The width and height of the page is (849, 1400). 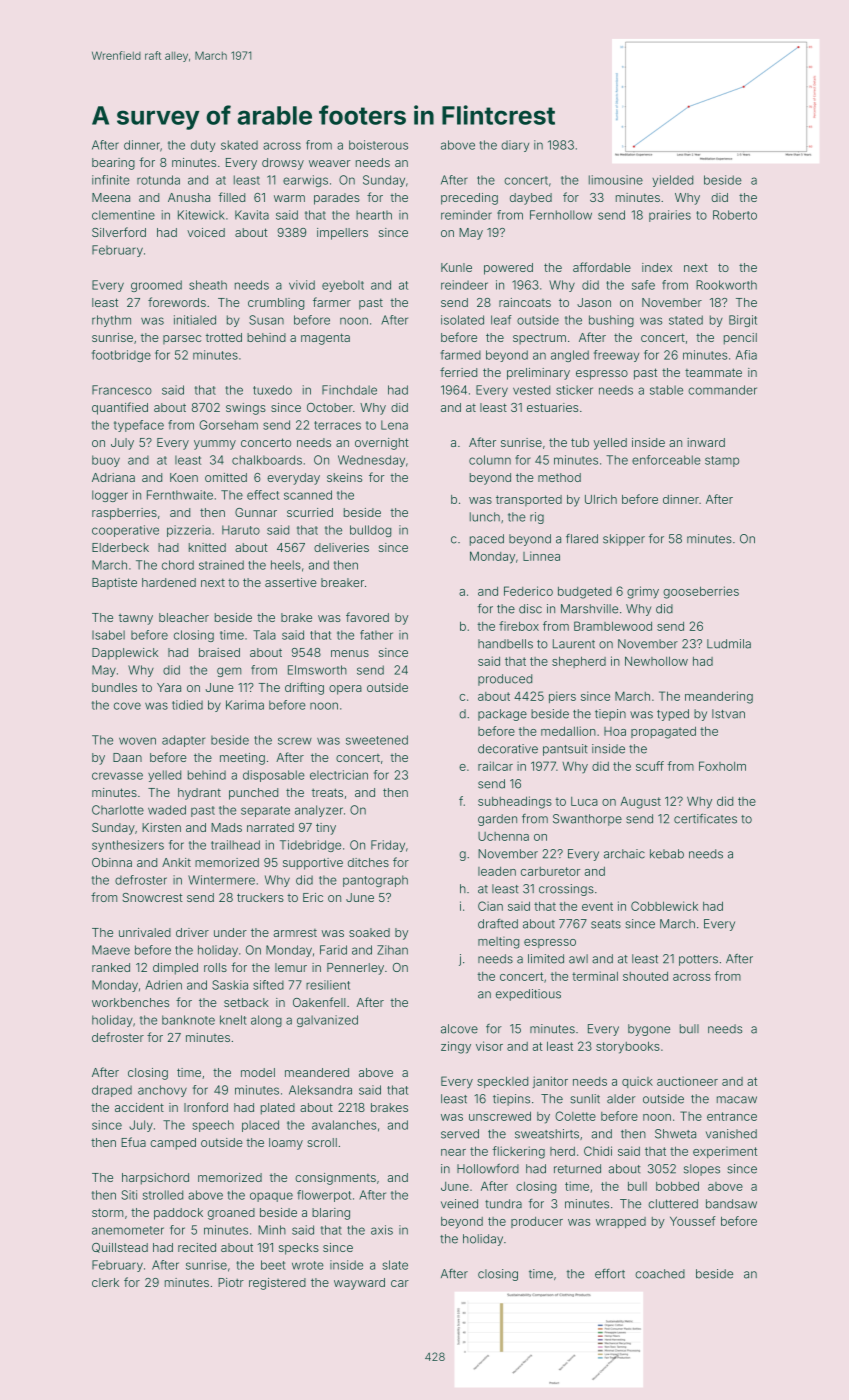 I want to click on boisterous, so click(x=378, y=145).
